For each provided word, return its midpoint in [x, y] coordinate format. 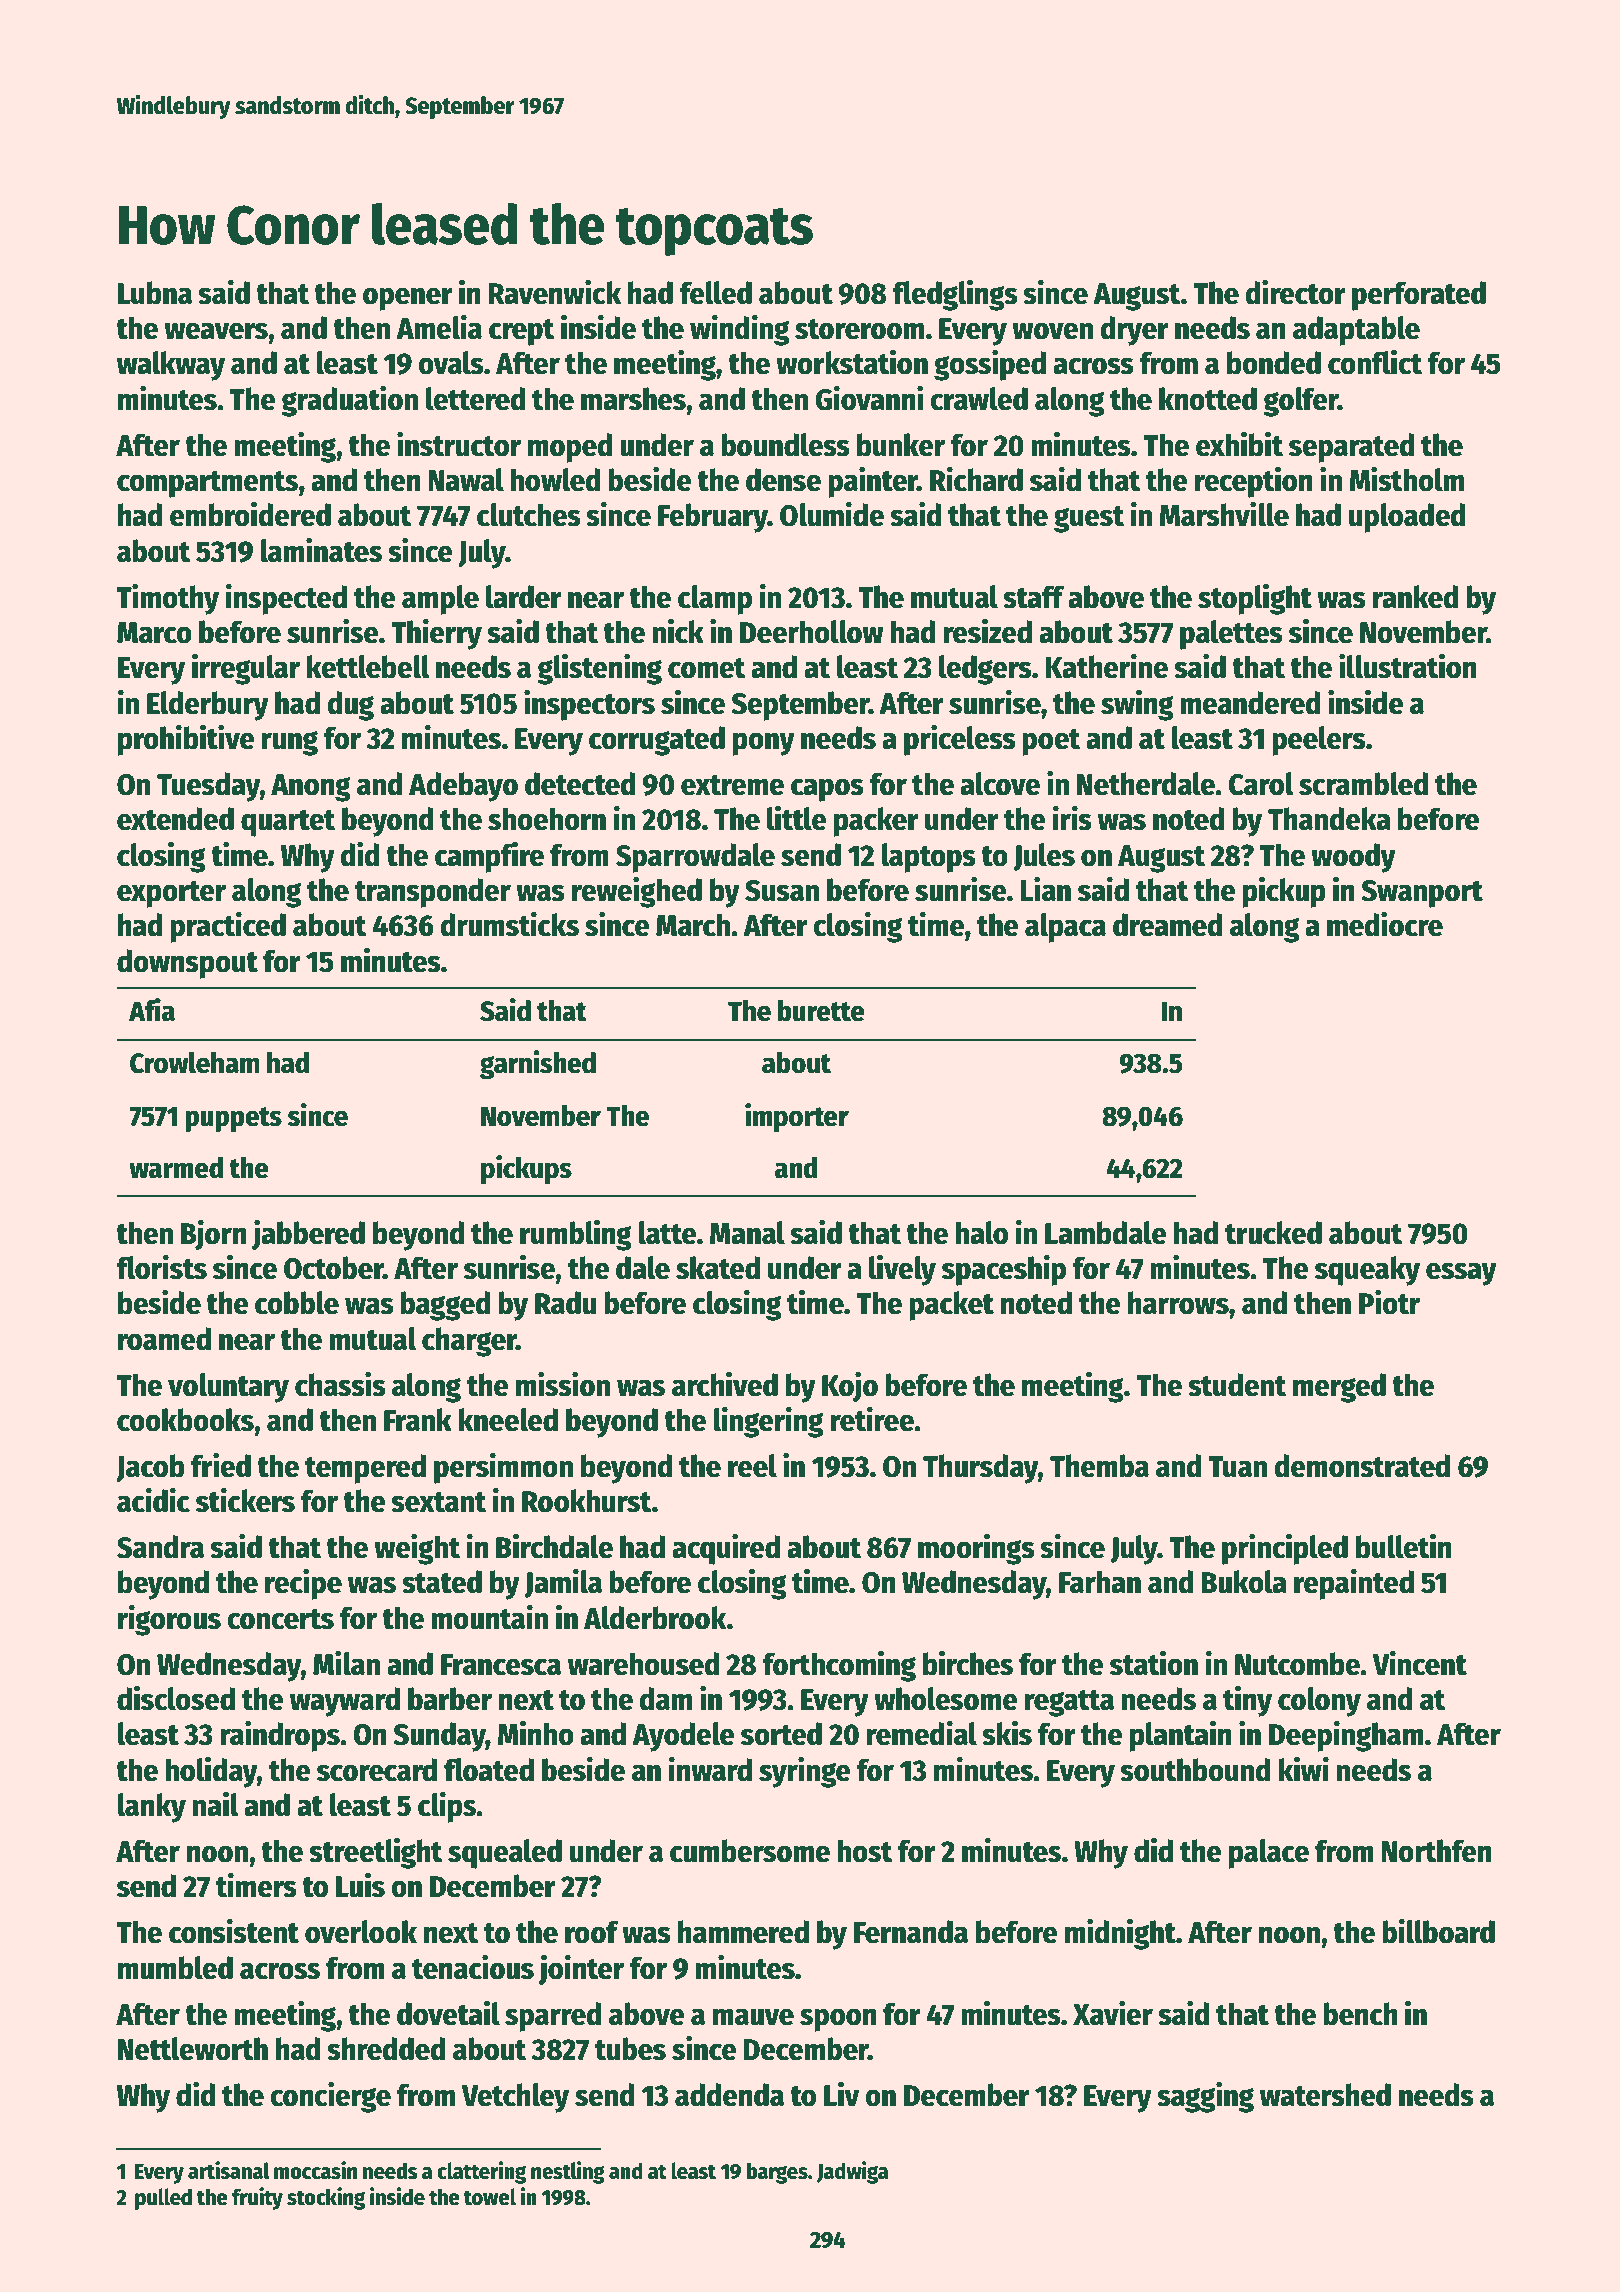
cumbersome [750, 1851]
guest [1089, 519]
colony [1319, 1702]
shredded [386, 2049]
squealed [505, 1854]
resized [987, 631]
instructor [459, 444]
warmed [176, 1168]
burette [821, 1011]
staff [1033, 597]
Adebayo [463, 787]
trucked [1273, 1233]
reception [1254, 482]
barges [777, 2173]
